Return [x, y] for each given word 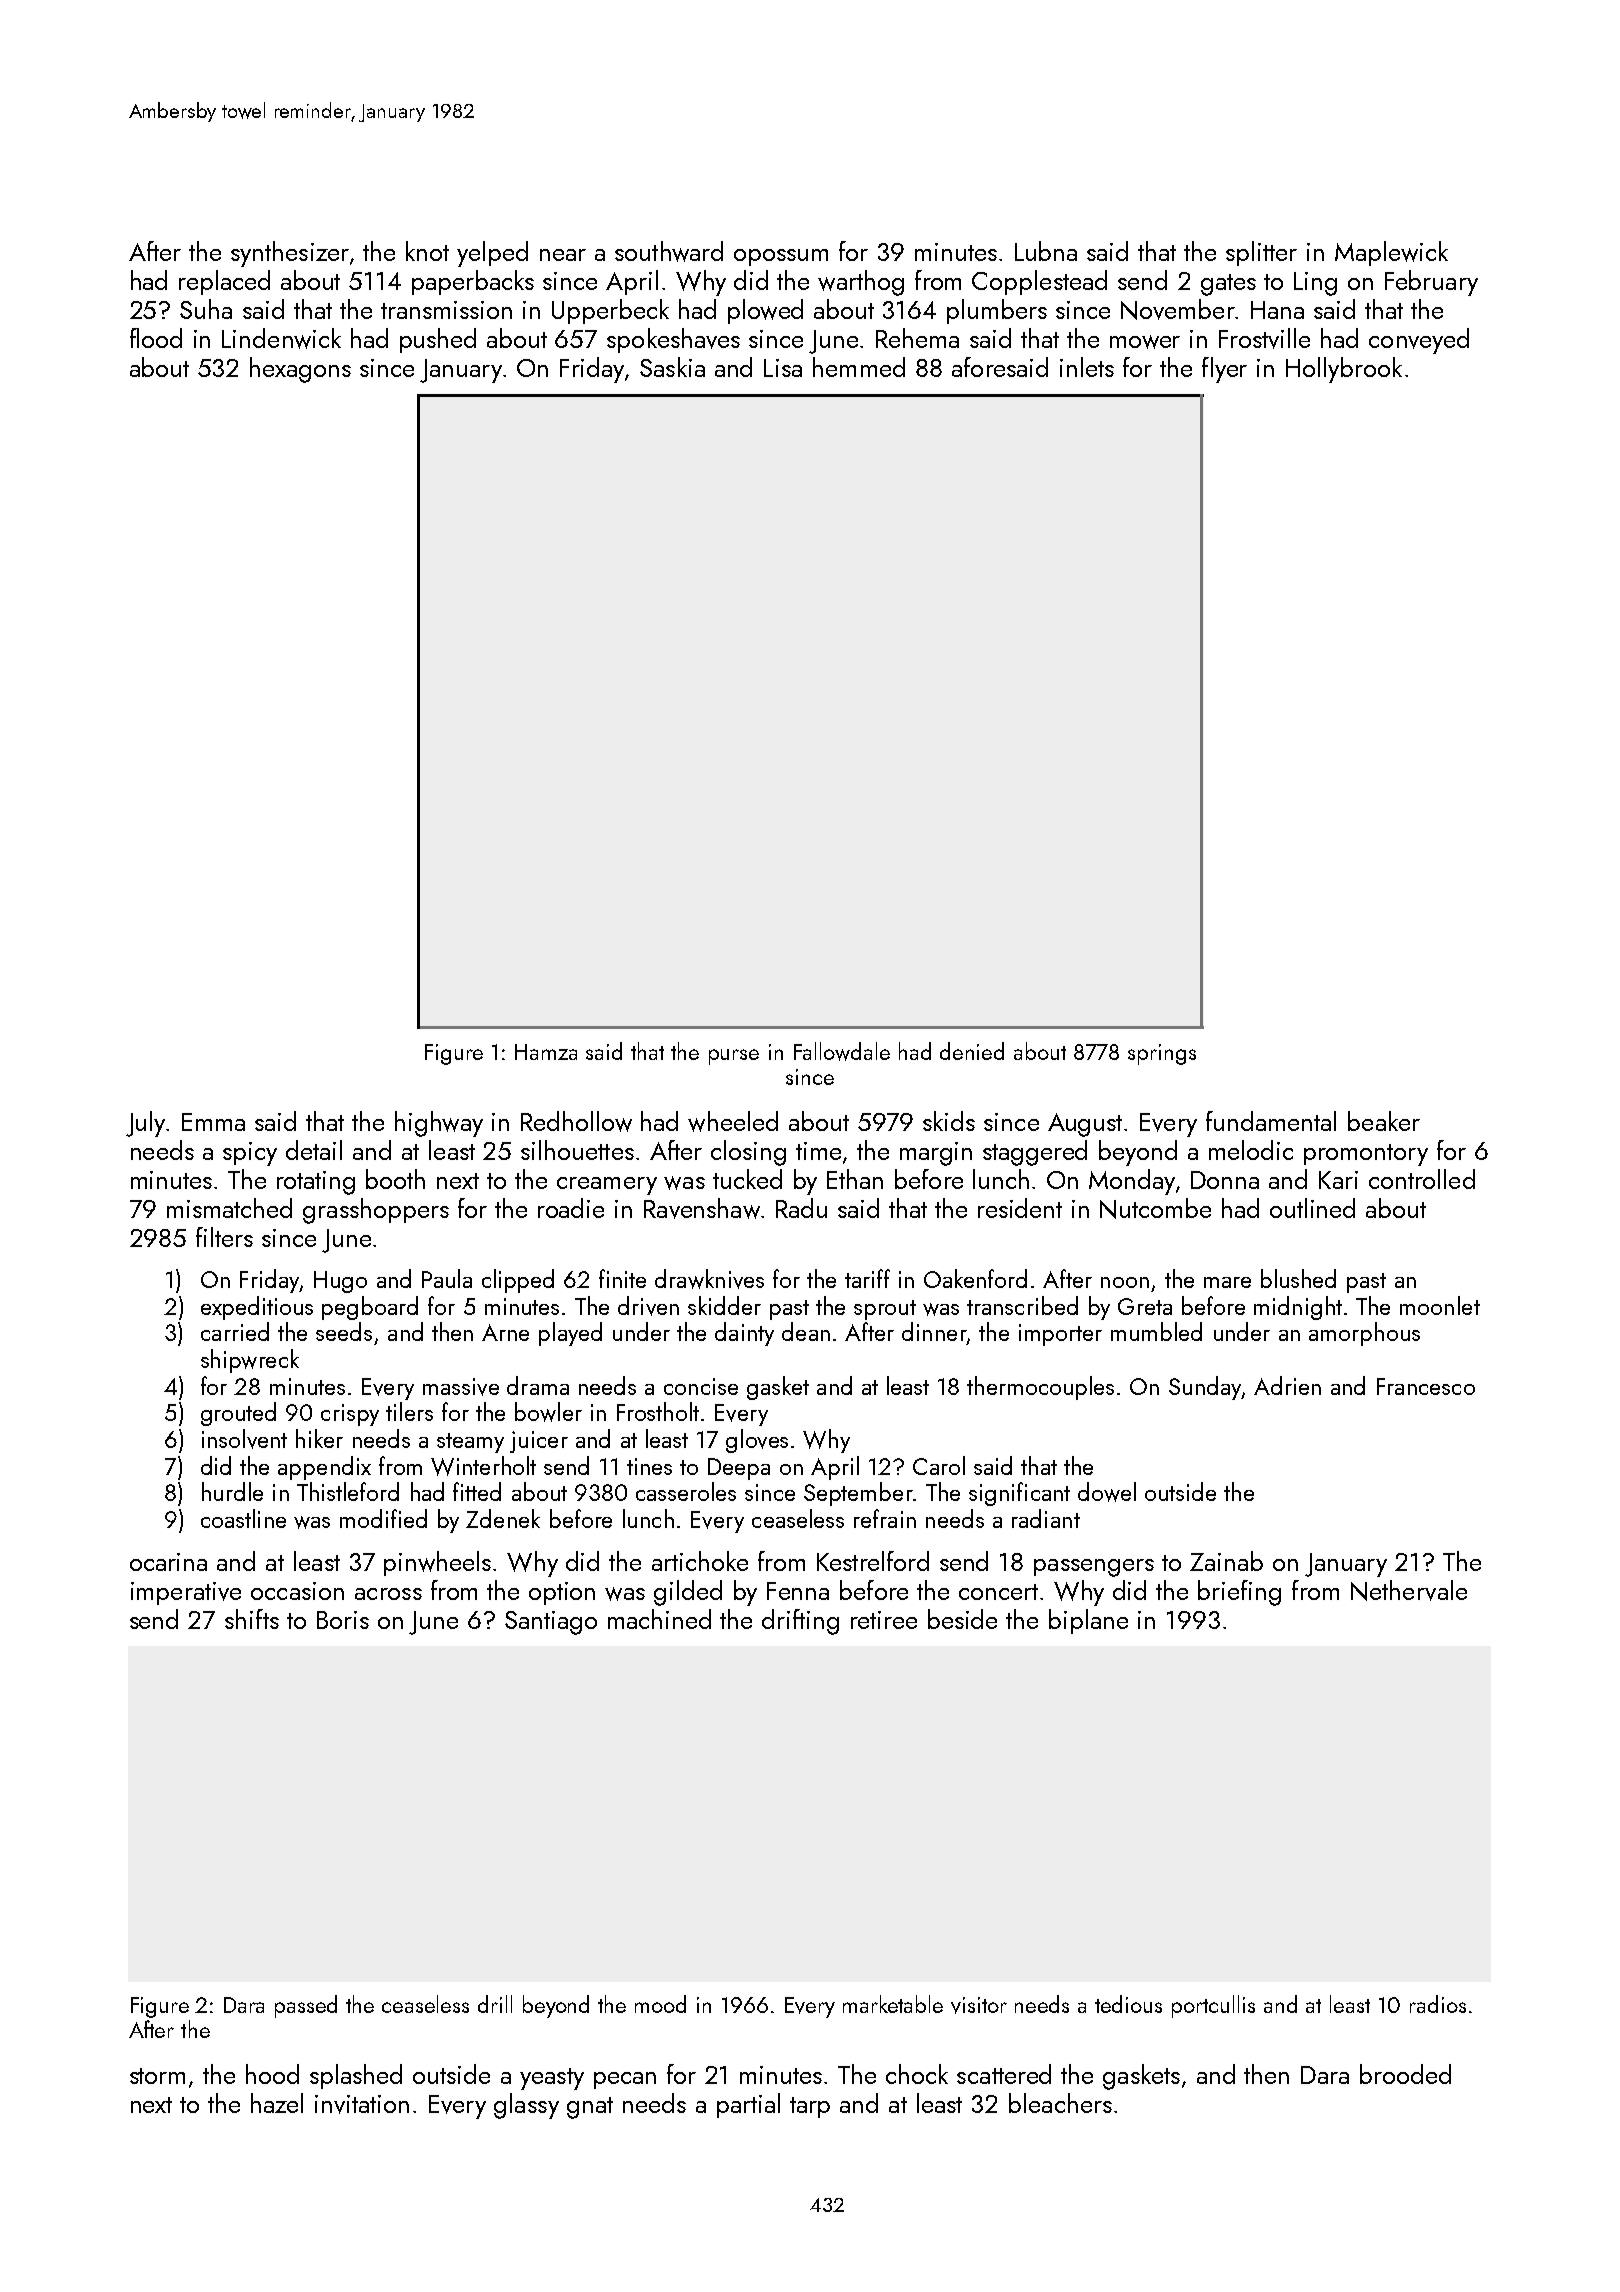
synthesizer [290, 254]
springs [1162, 1054]
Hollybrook [1344, 370]
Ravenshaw [702, 1208]
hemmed [859, 367]
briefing [1239, 1593]
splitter [1261, 253]
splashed [356, 2076]
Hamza [546, 1052]
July [145, 1124]
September [858, 1494]
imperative [186, 1593]
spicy [250, 1154]
